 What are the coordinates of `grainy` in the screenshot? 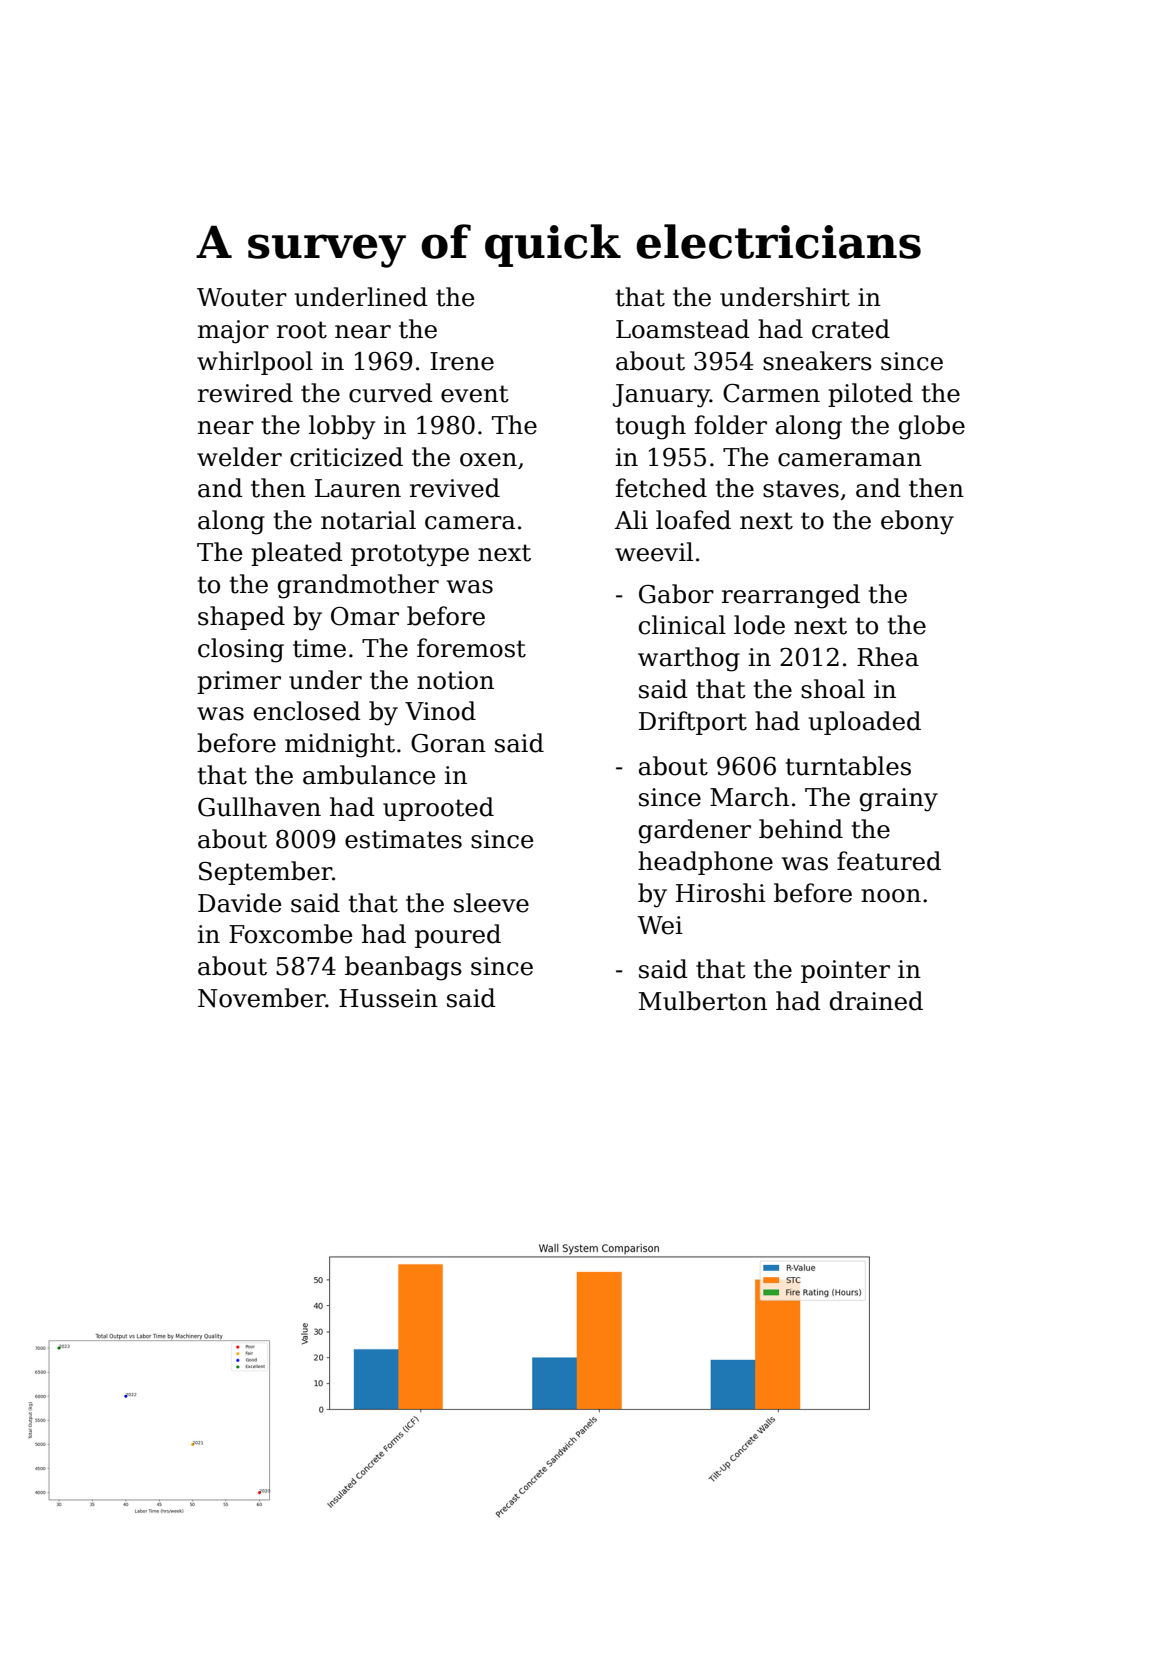 It's located at (899, 800).
